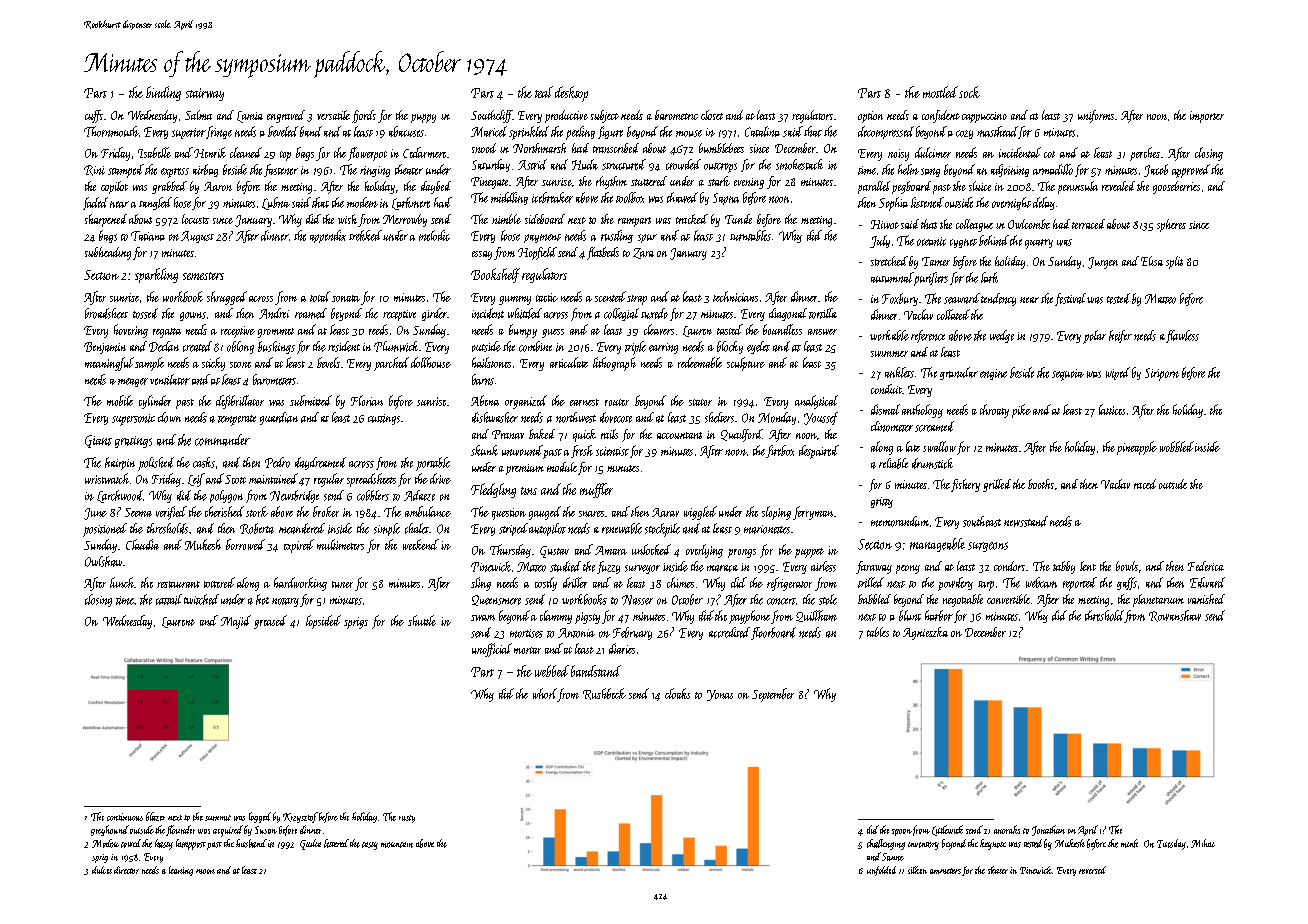  What do you see at coordinates (969, 92) in the page?
I see `sock` at bounding box center [969, 92].
